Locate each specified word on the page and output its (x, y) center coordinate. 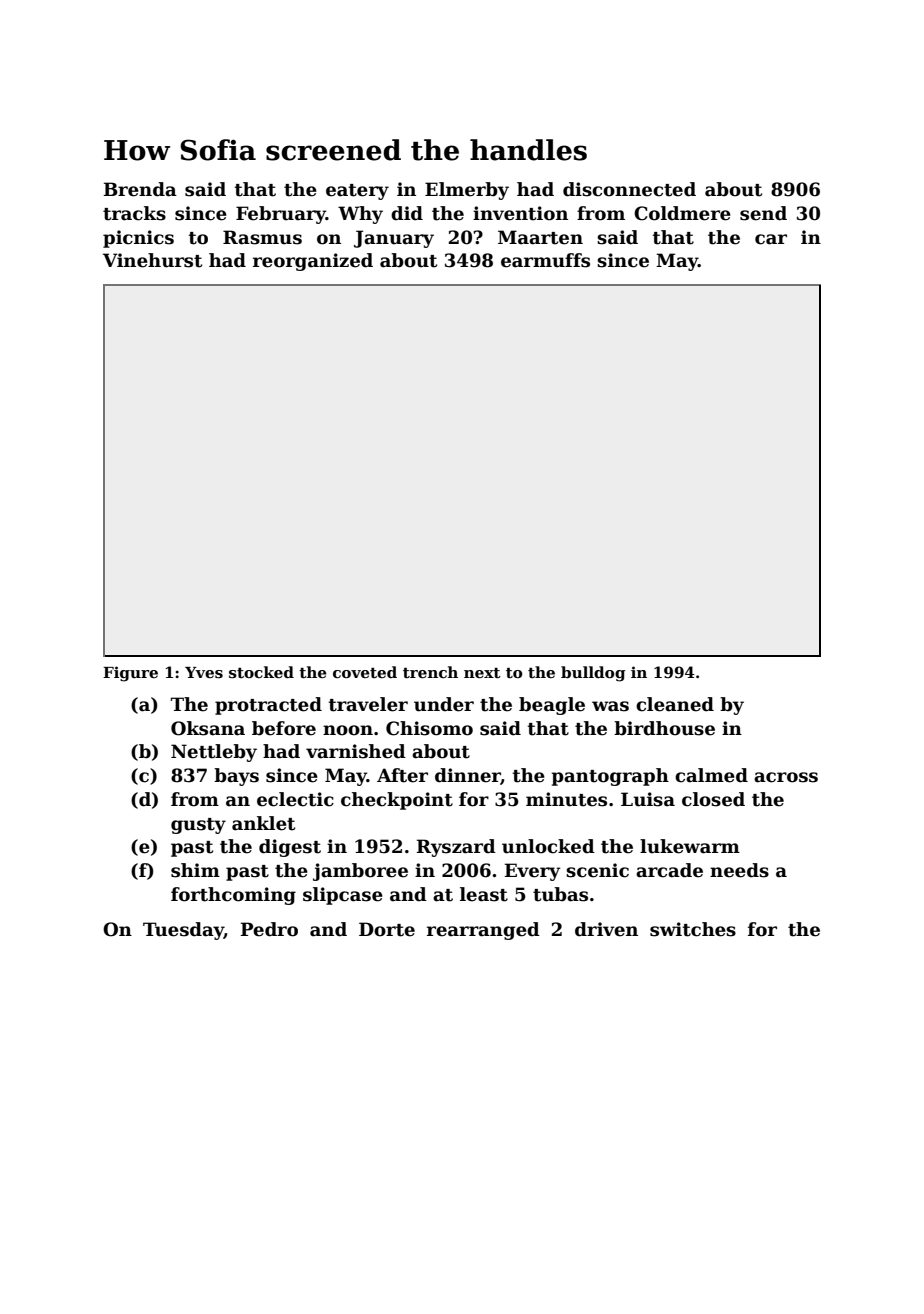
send (763, 213)
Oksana (208, 728)
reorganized (313, 262)
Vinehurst (152, 260)
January (394, 239)
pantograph (610, 777)
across (786, 777)
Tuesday (183, 931)
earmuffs (545, 260)
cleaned (675, 704)
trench (430, 672)
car (771, 239)
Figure (130, 674)
